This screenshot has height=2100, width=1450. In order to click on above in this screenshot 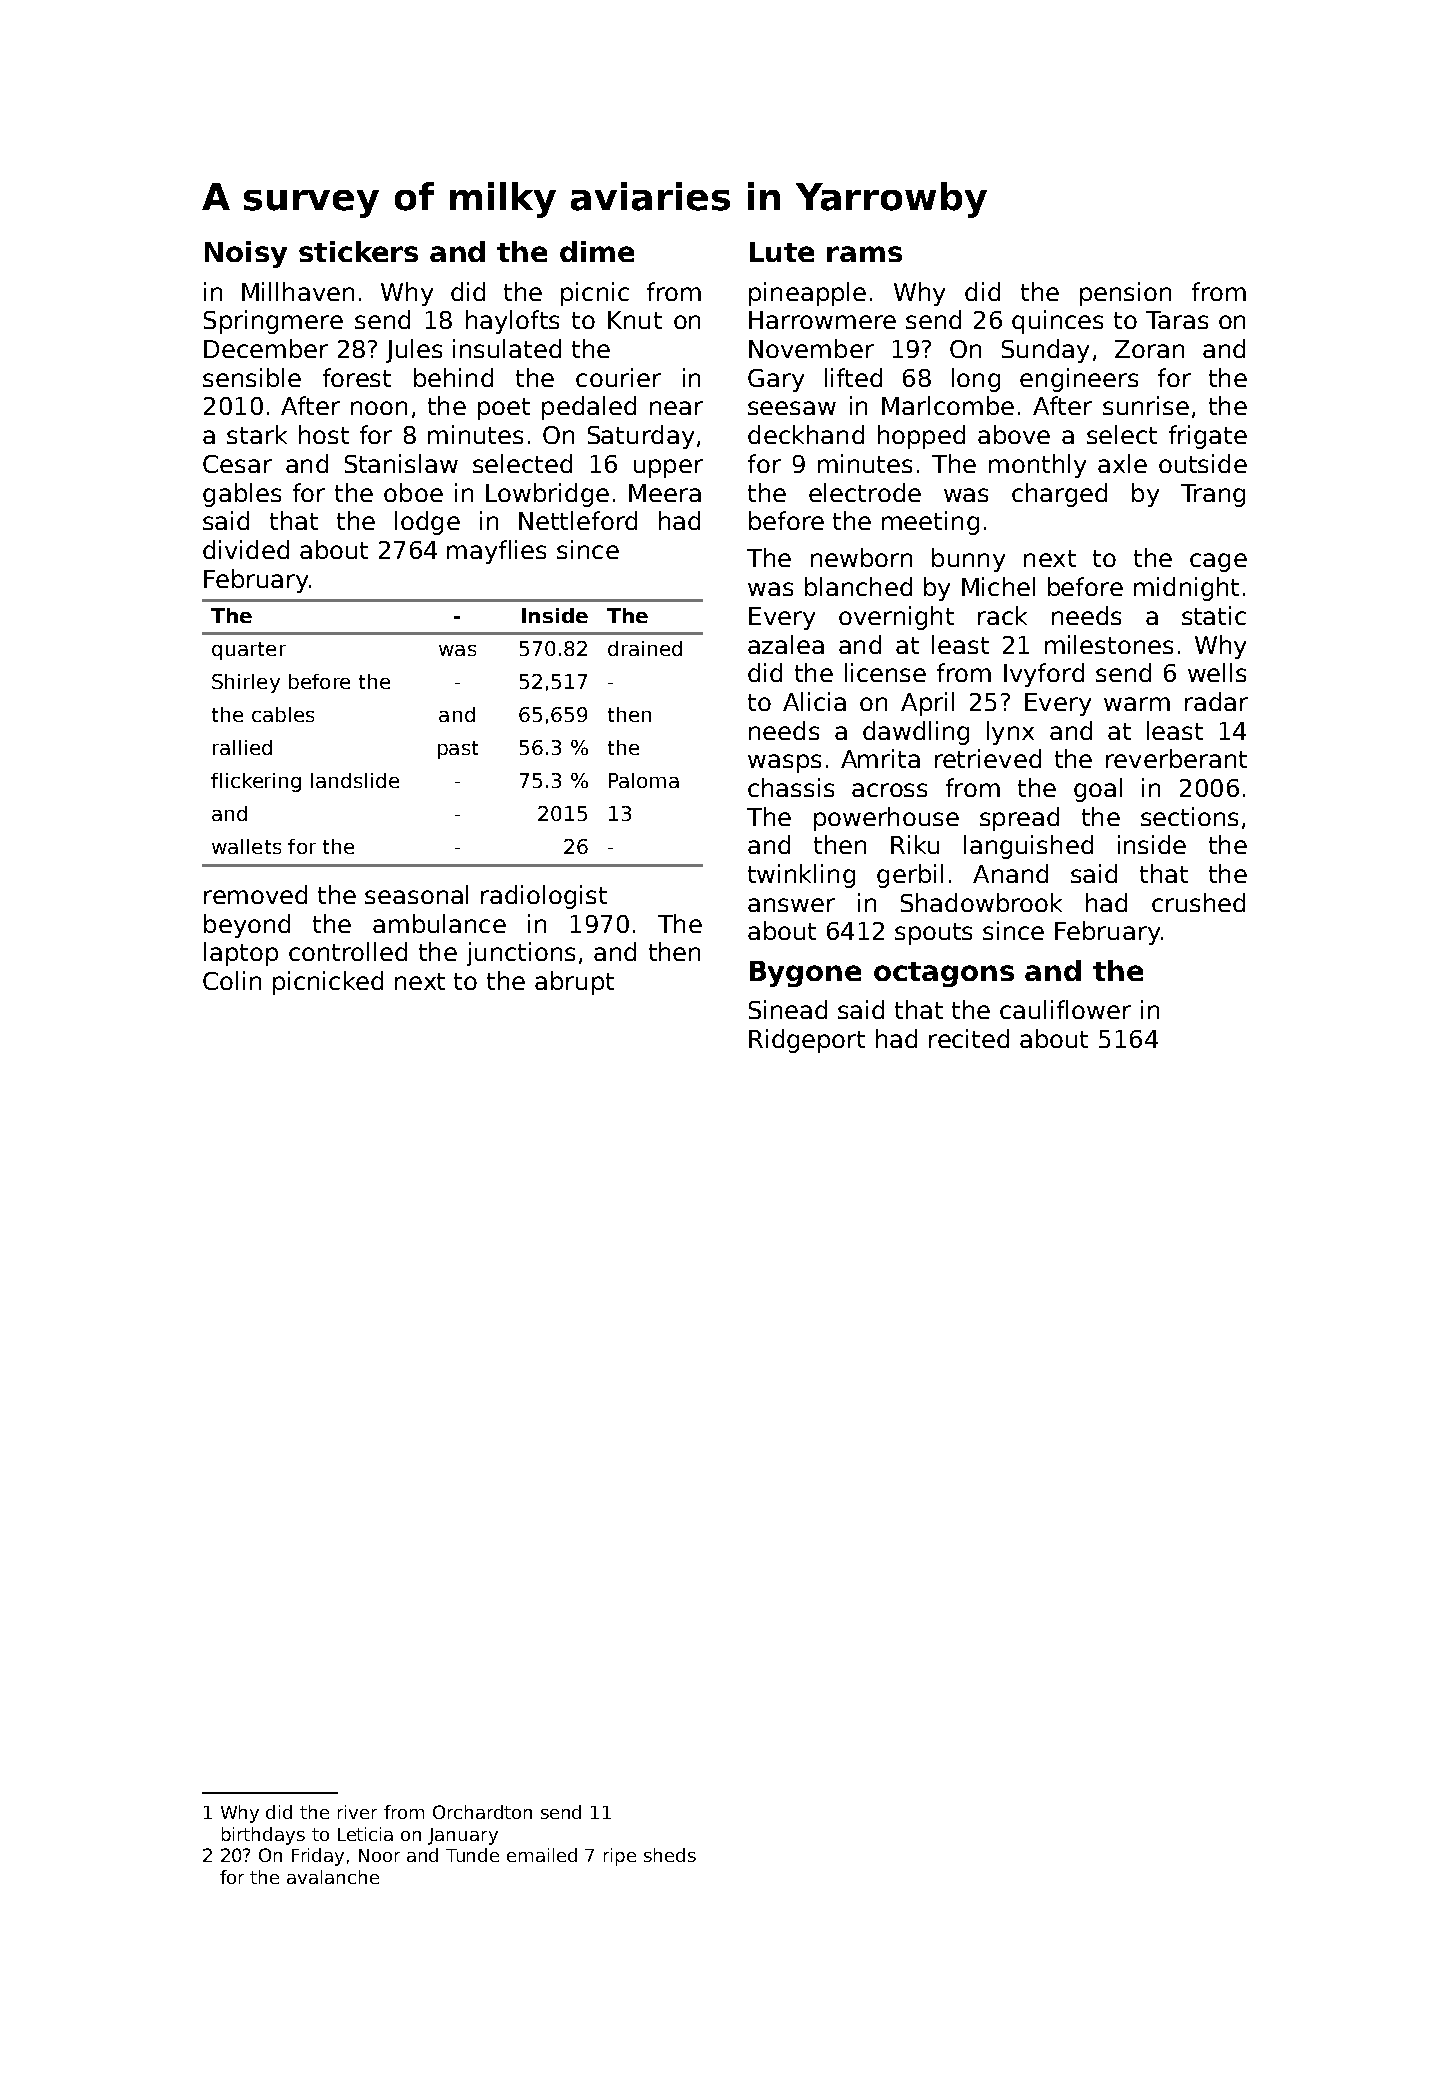, I will do `click(1014, 434)`.
